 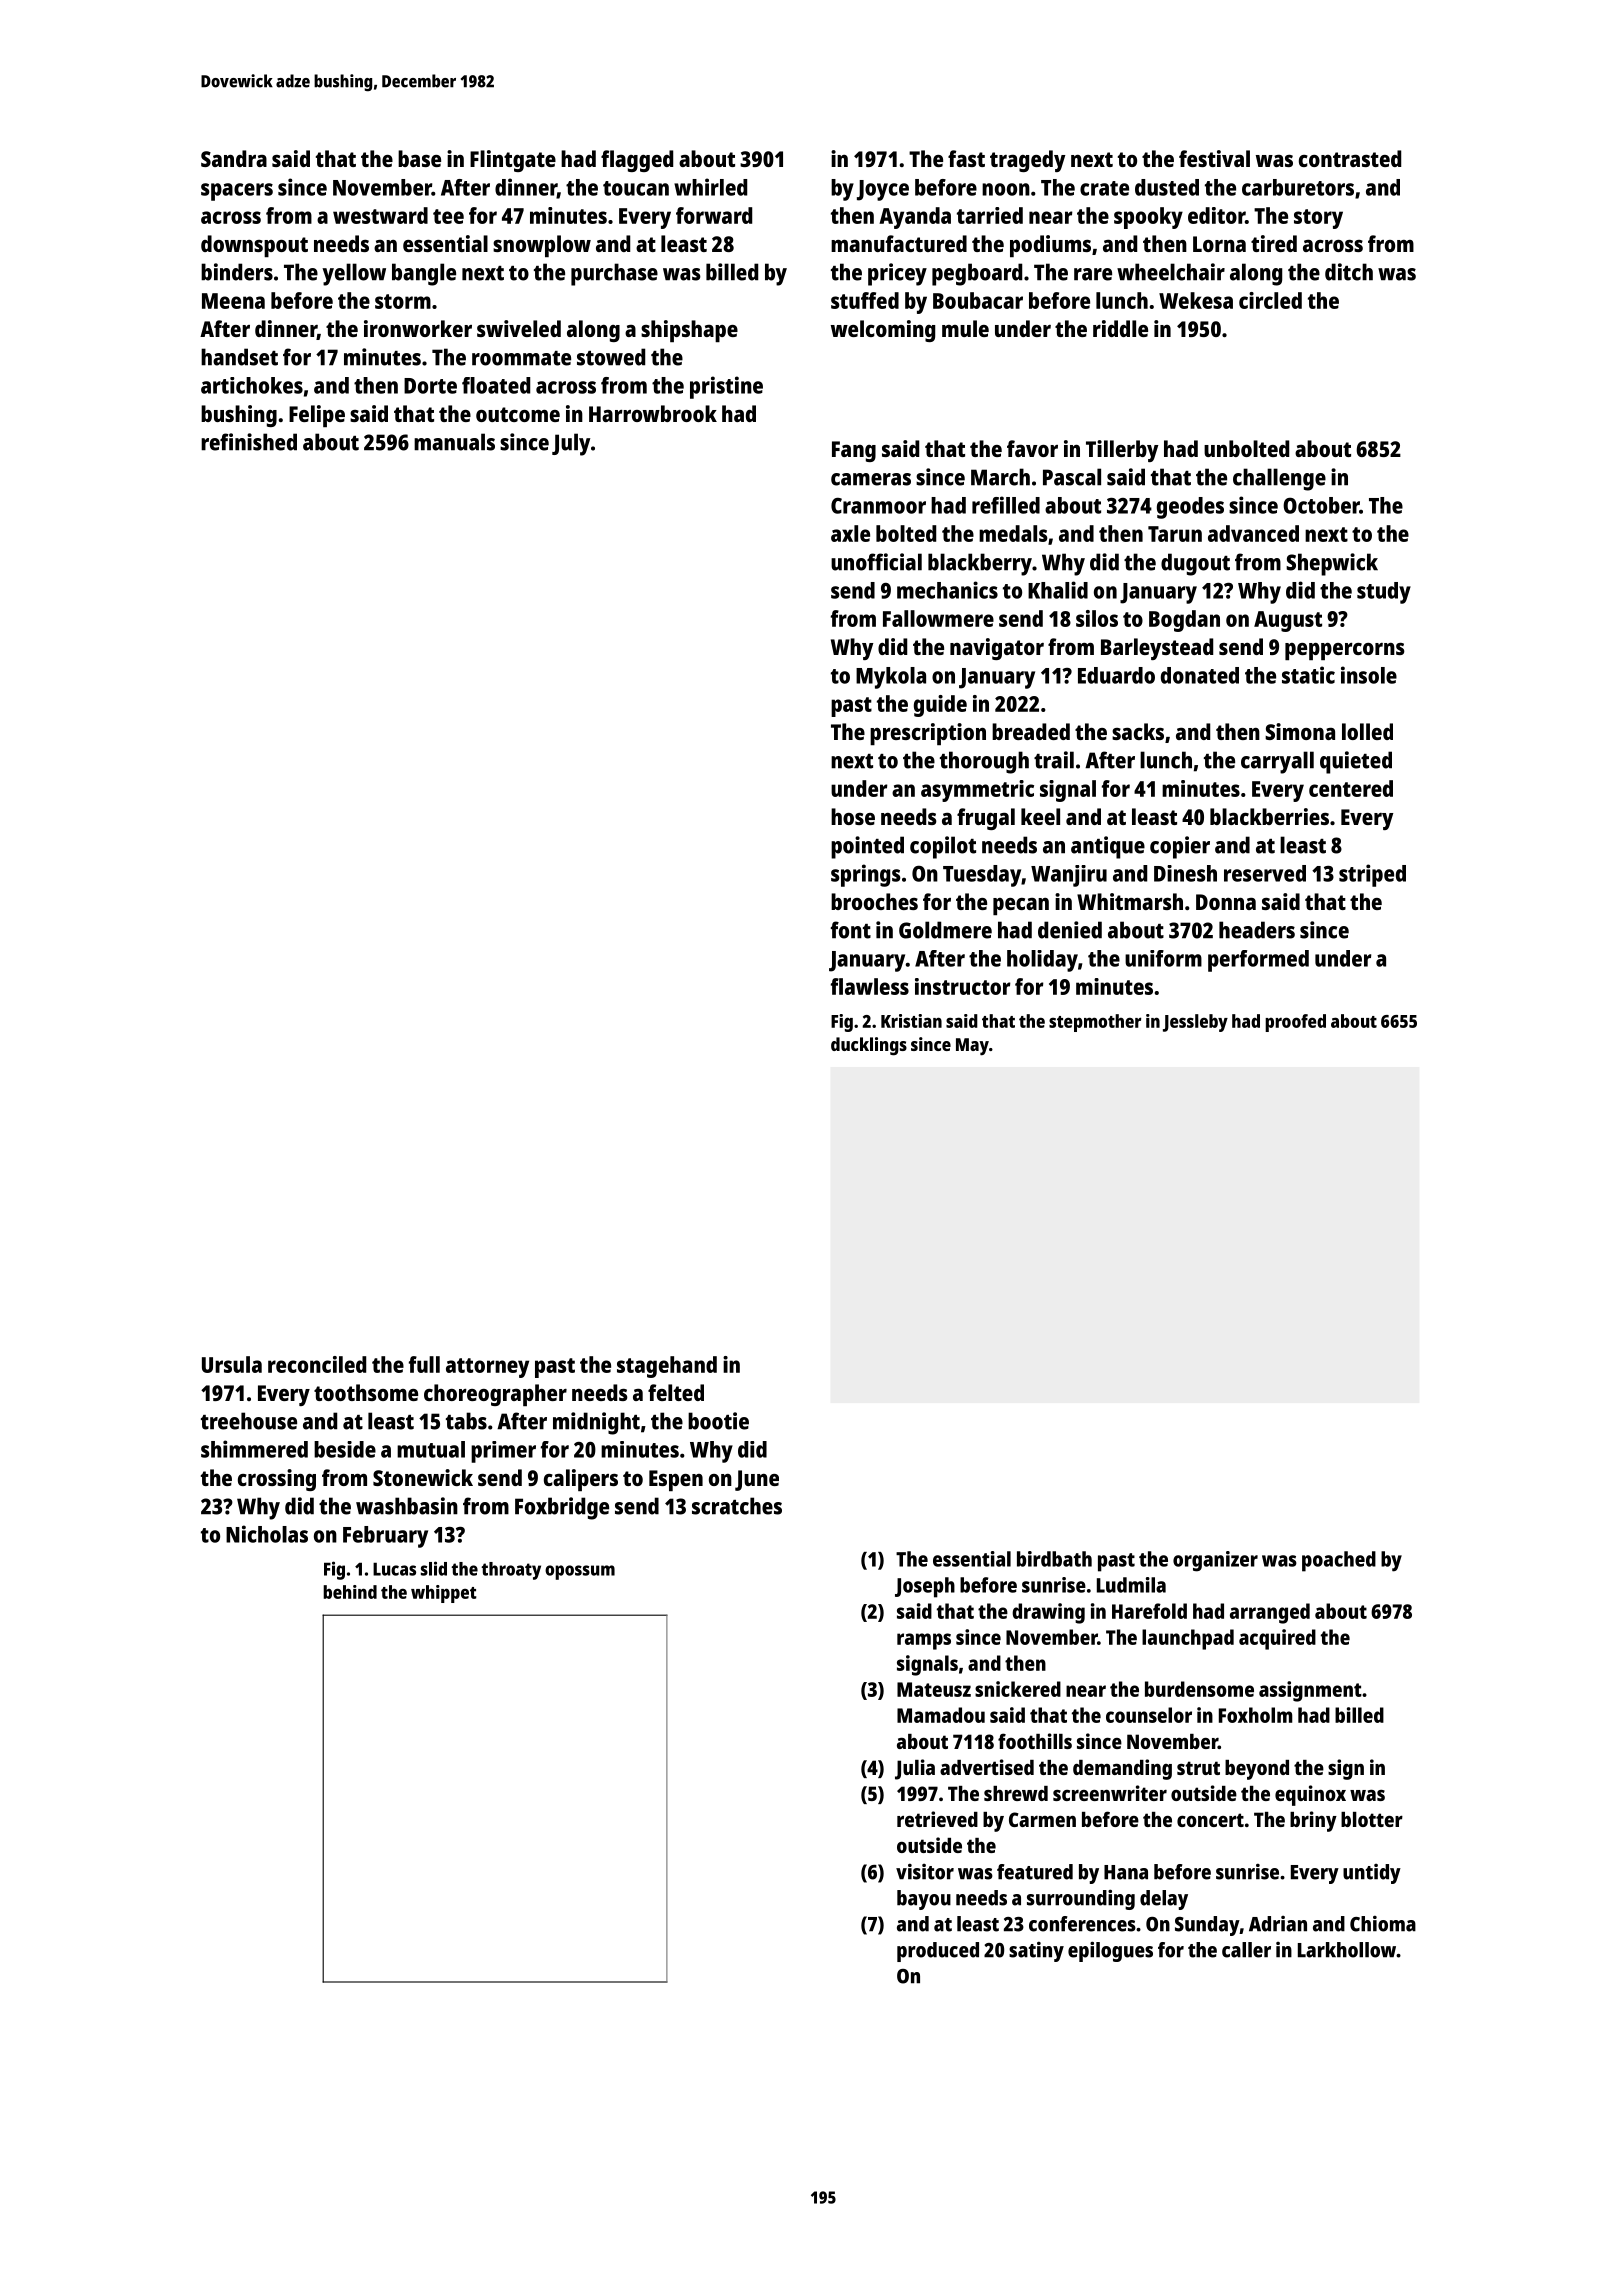 I want to click on Stonewick, so click(x=423, y=1477).
